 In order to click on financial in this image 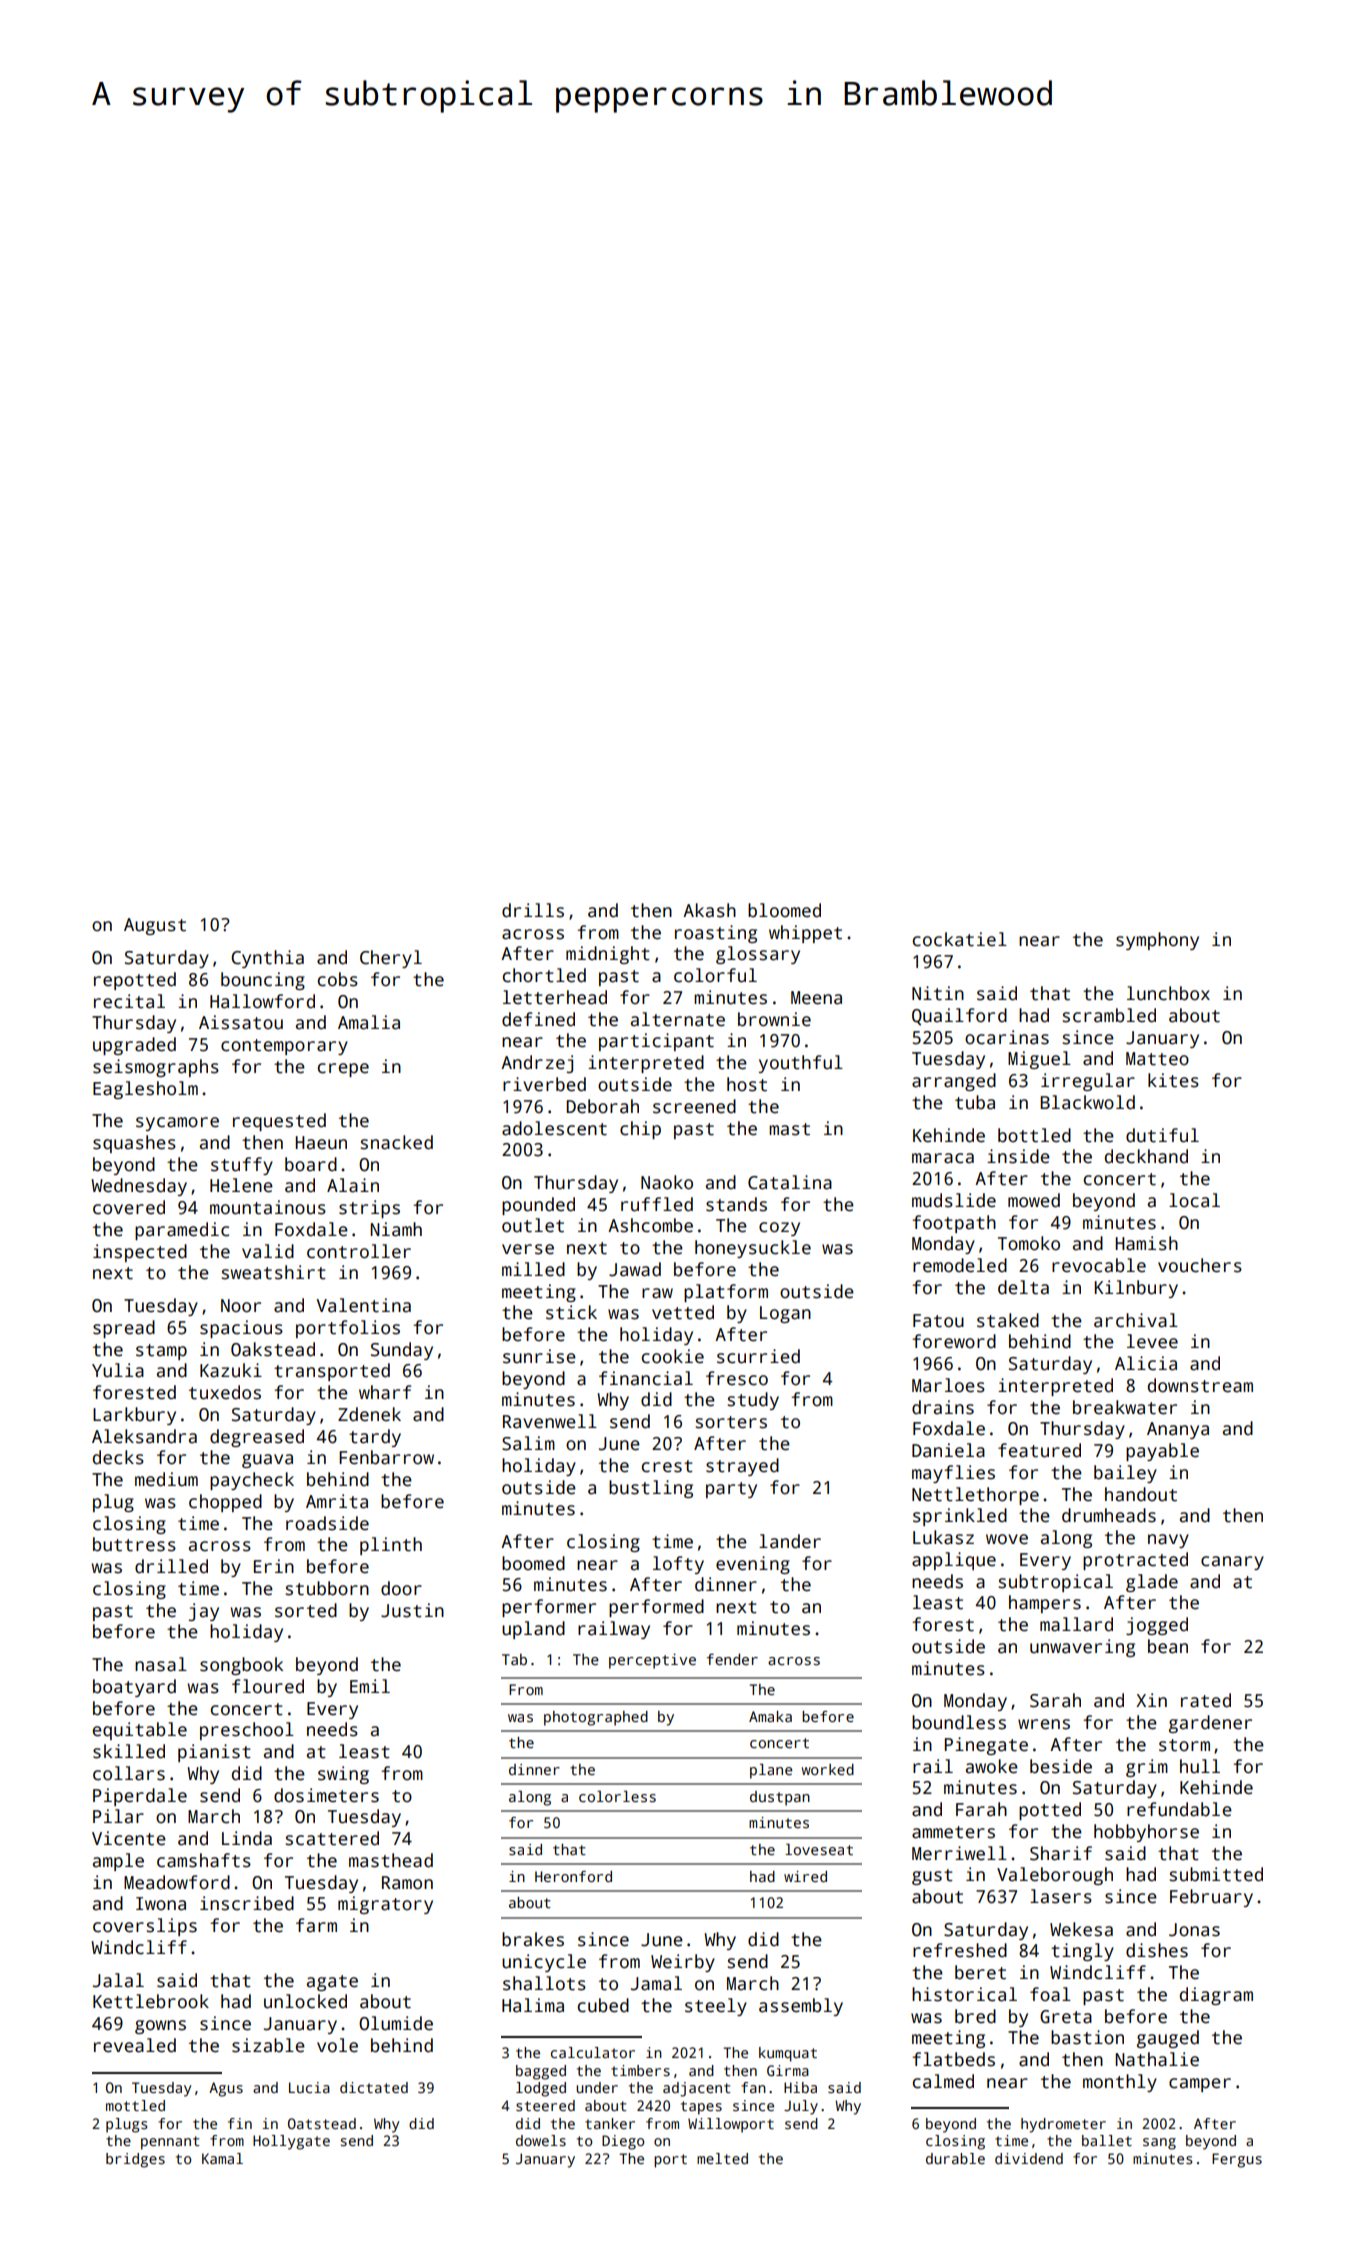, I will do `click(646, 1378)`.
